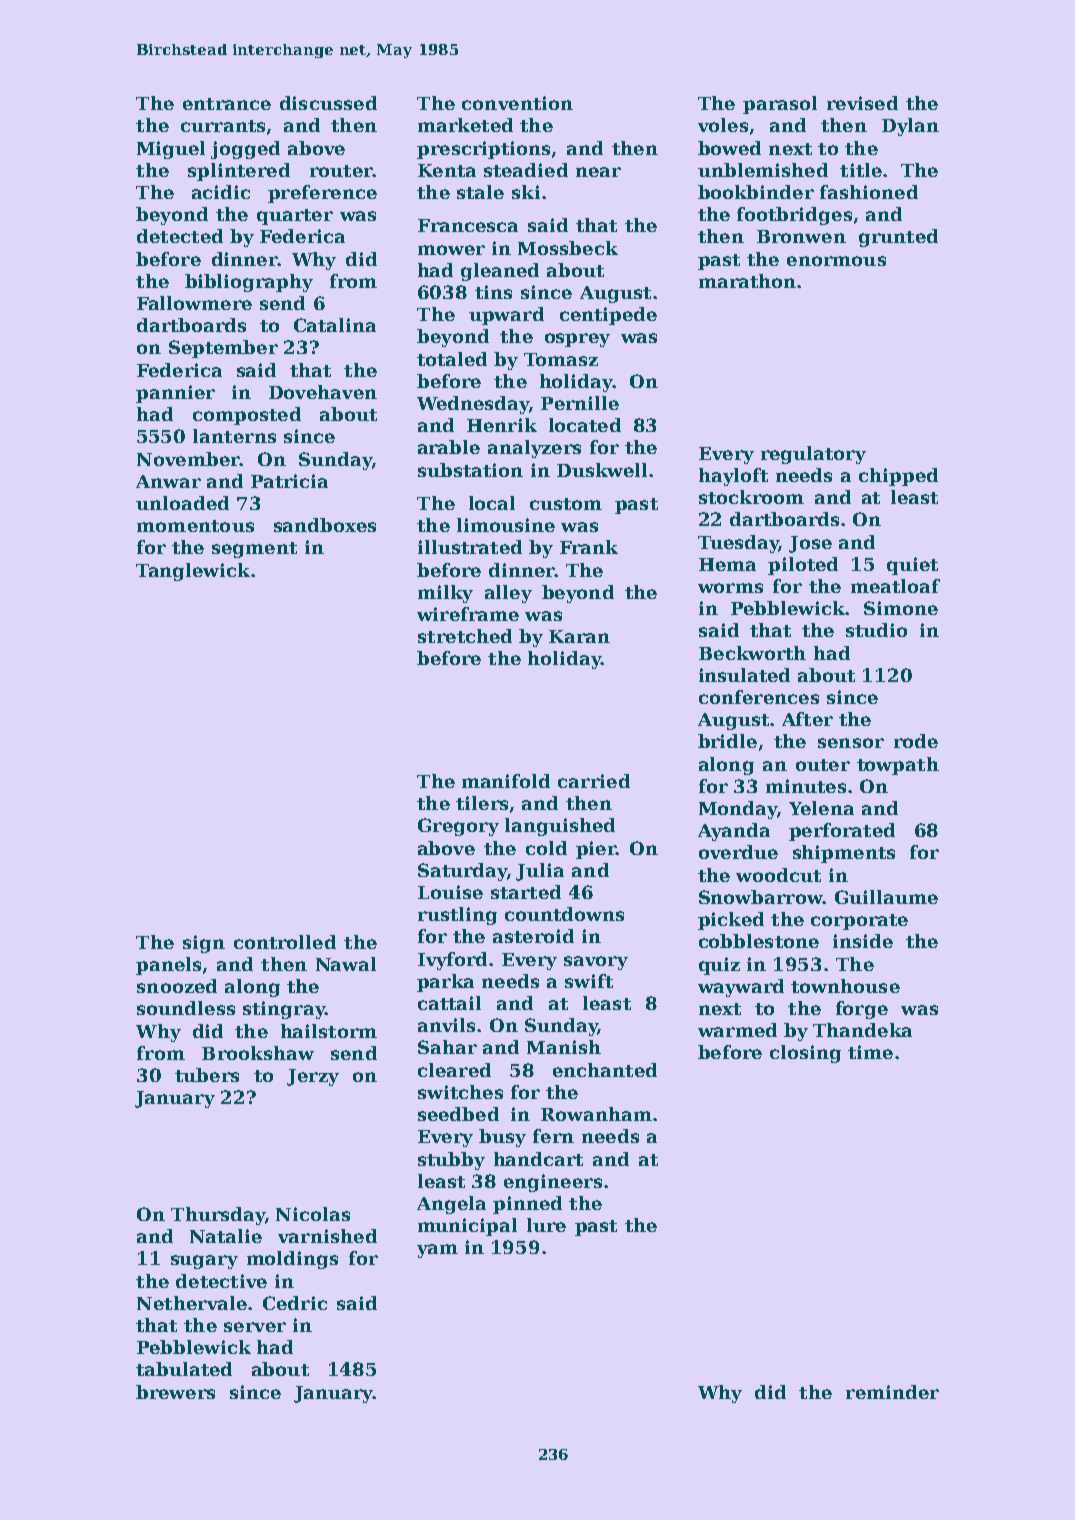  What do you see at coordinates (437, 1251) in the image?
I see `yam` at bounding box center [437, 1251].
